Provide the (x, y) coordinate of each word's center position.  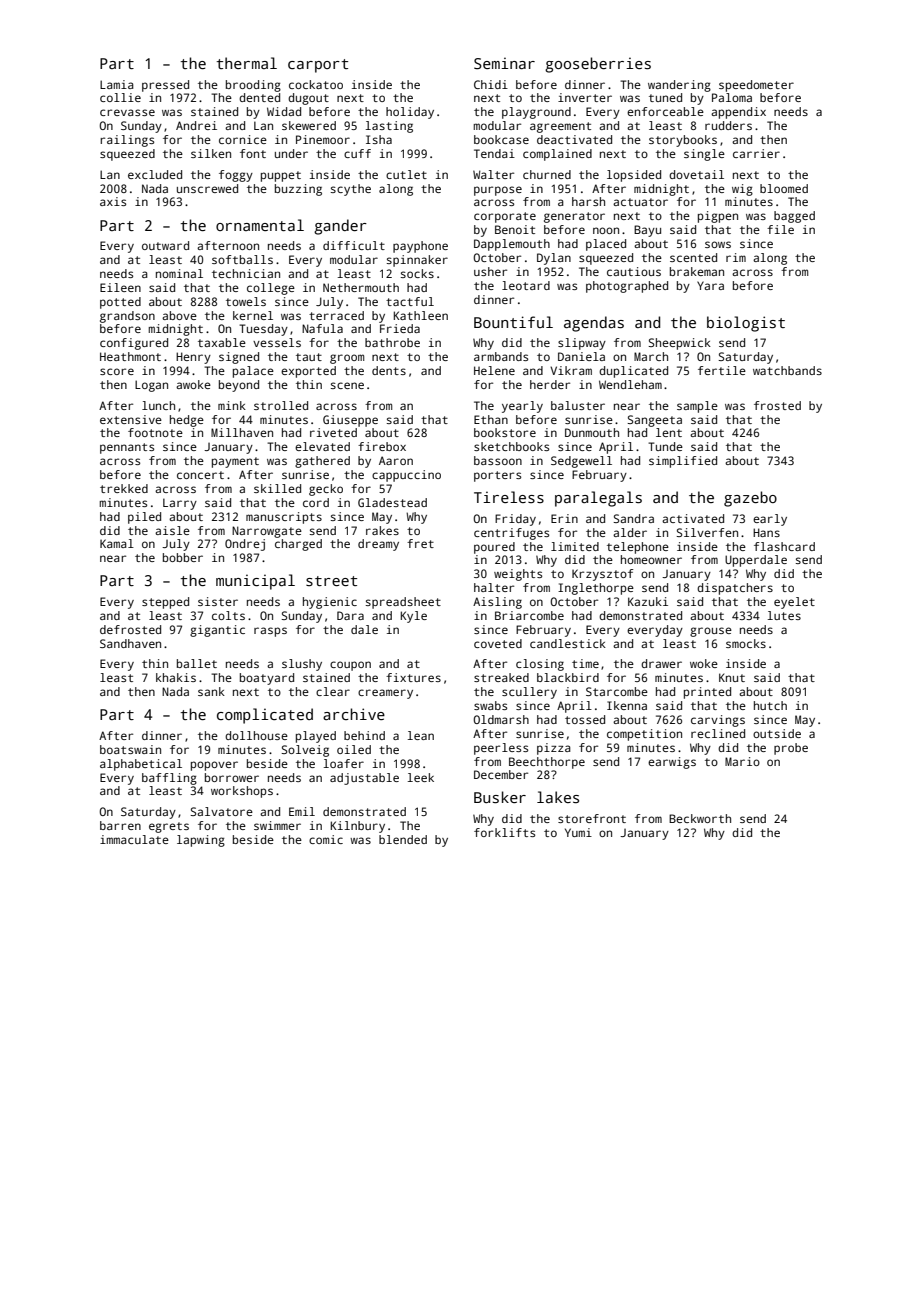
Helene (494, 370)
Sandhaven (130, 643)
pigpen (718, 217)
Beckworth (700, 818)
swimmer (277, 825)
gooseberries (598, 65)
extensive (131, 419)
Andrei (196, 125)
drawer (661, 663)
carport (318, 66)
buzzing (298, 190)
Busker (500, 797)
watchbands (787, 370)
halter (494, 587)
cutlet (406, 174)
